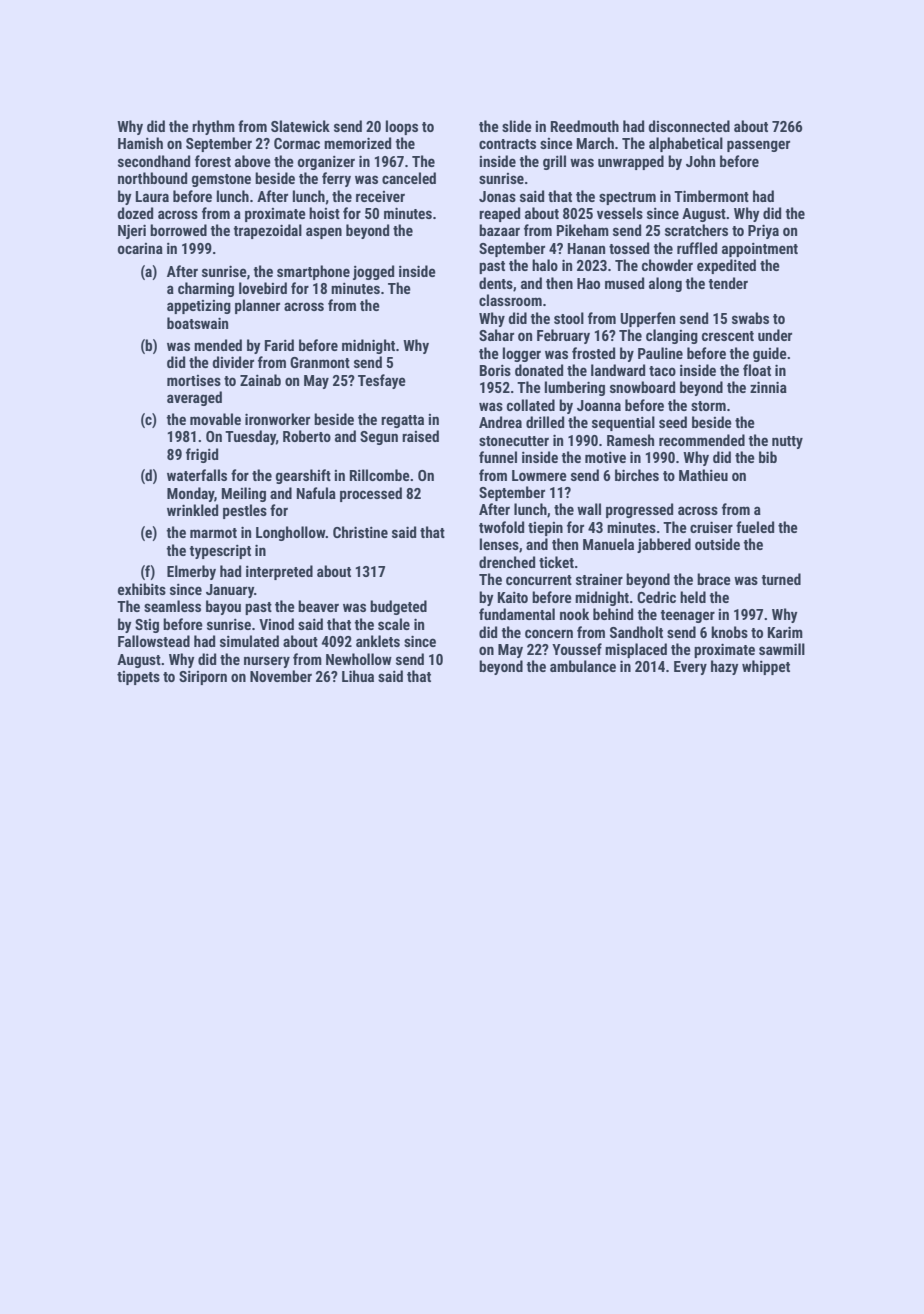  Describe the element at coordinates (358, 676) in the document. I see `Lihua` at that location.
